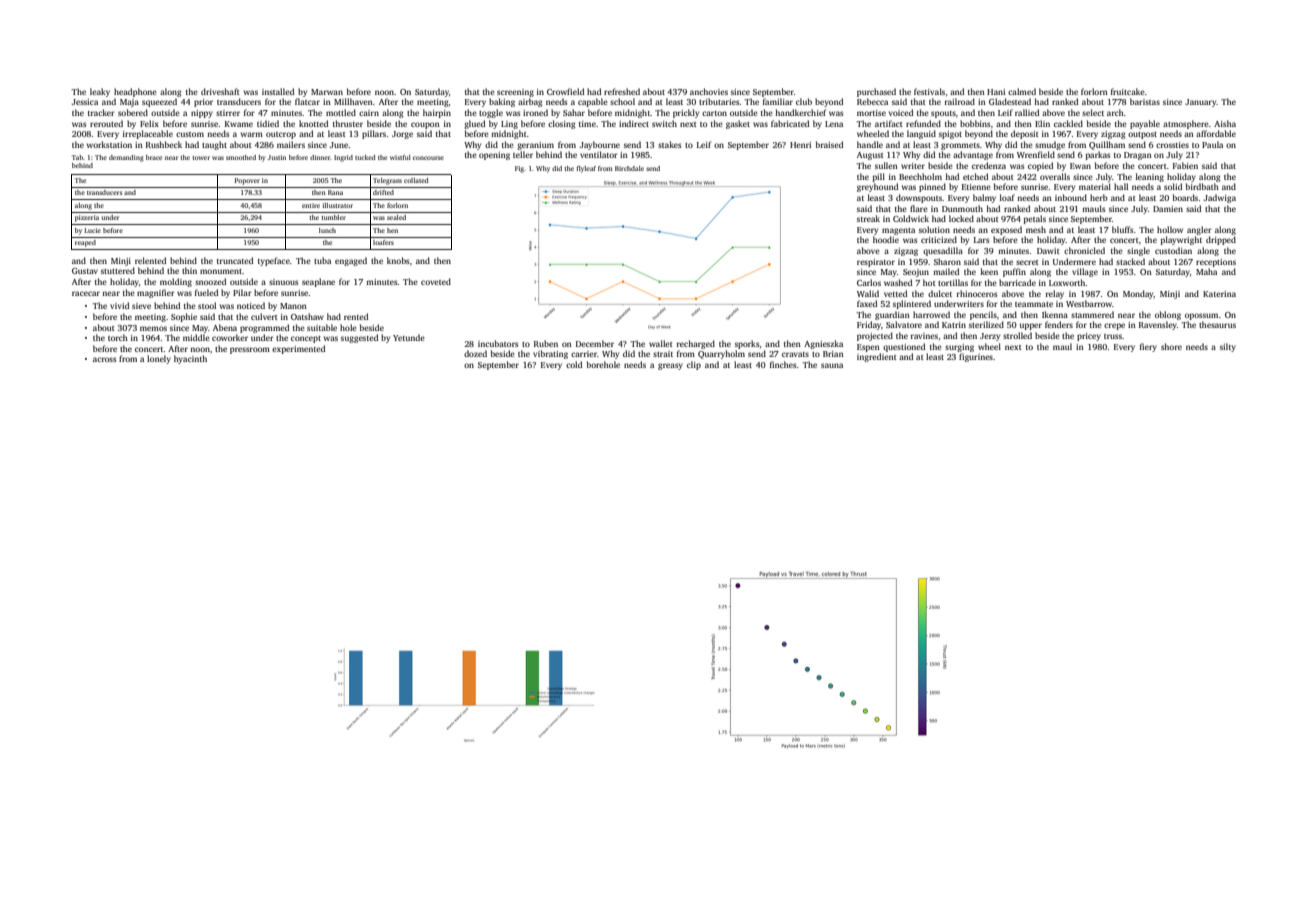  What do you see at coordinates (119, 305) in the screenshot?
I see `vivid` at bounding box center [119, 305].
